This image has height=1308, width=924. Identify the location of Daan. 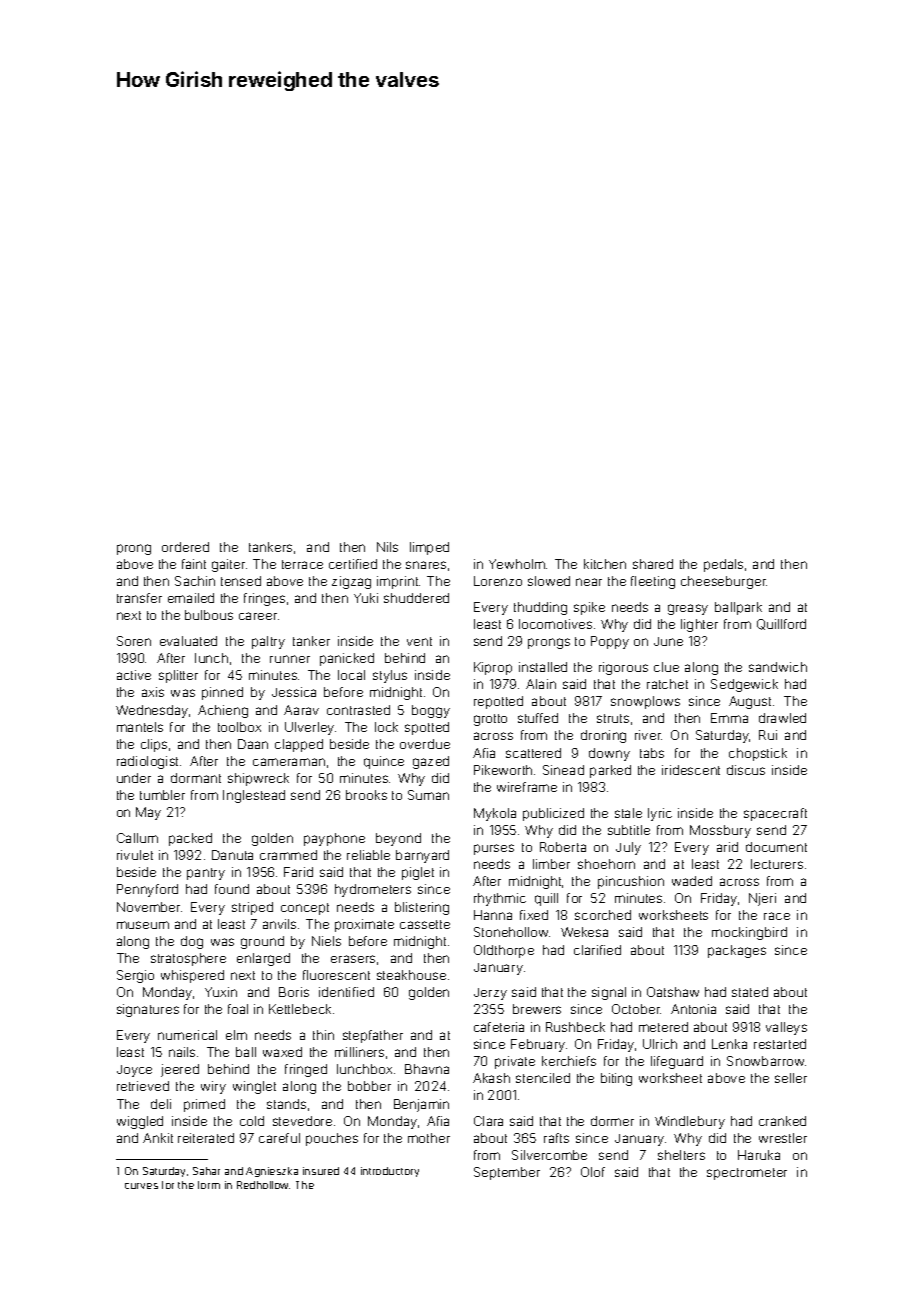
(253, 744).
